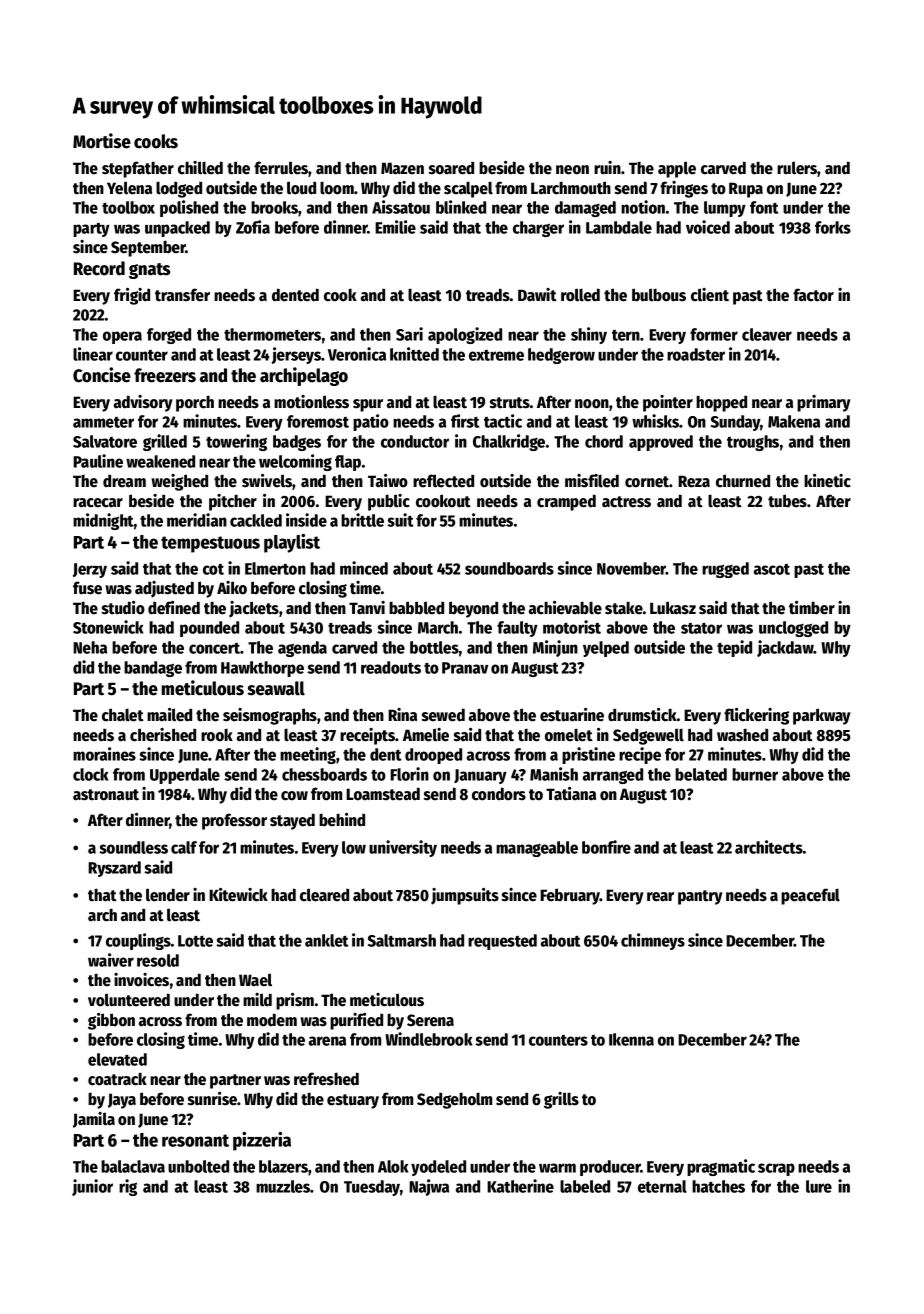 The image size is (924, 1314). I want to click on cramped, so click(566, 502).
